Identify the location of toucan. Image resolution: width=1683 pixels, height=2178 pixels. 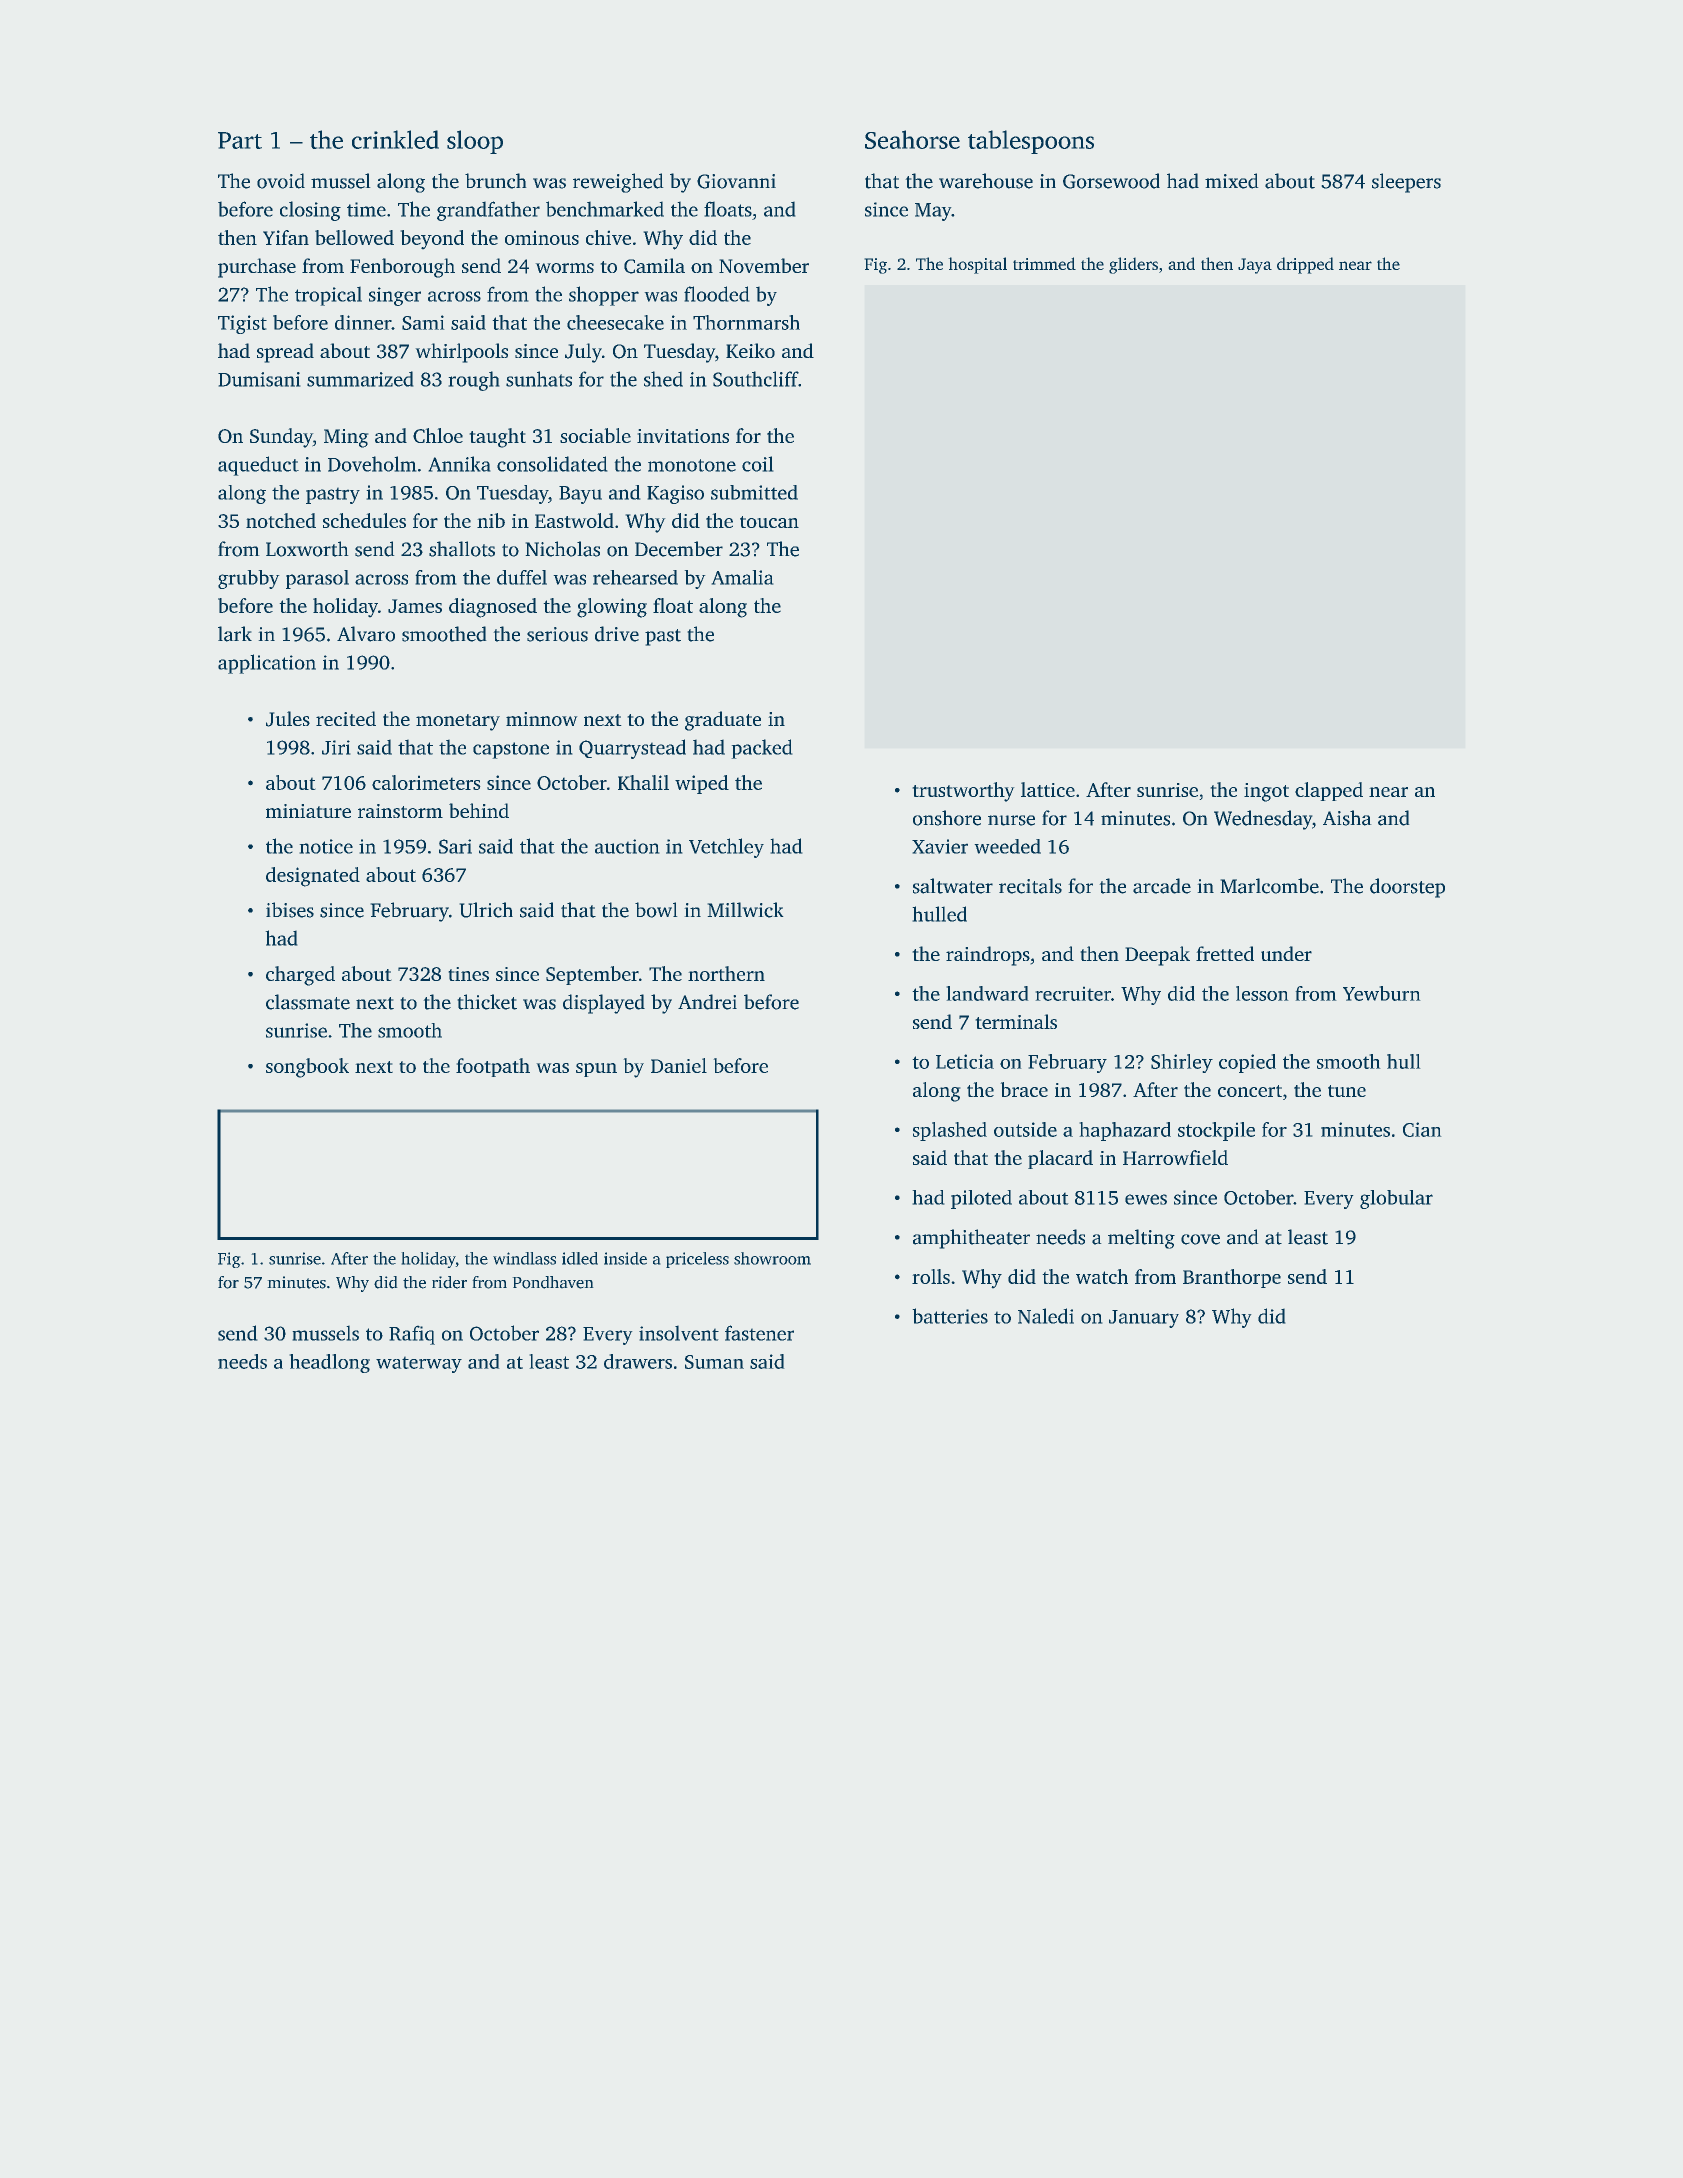
(769, 522).
